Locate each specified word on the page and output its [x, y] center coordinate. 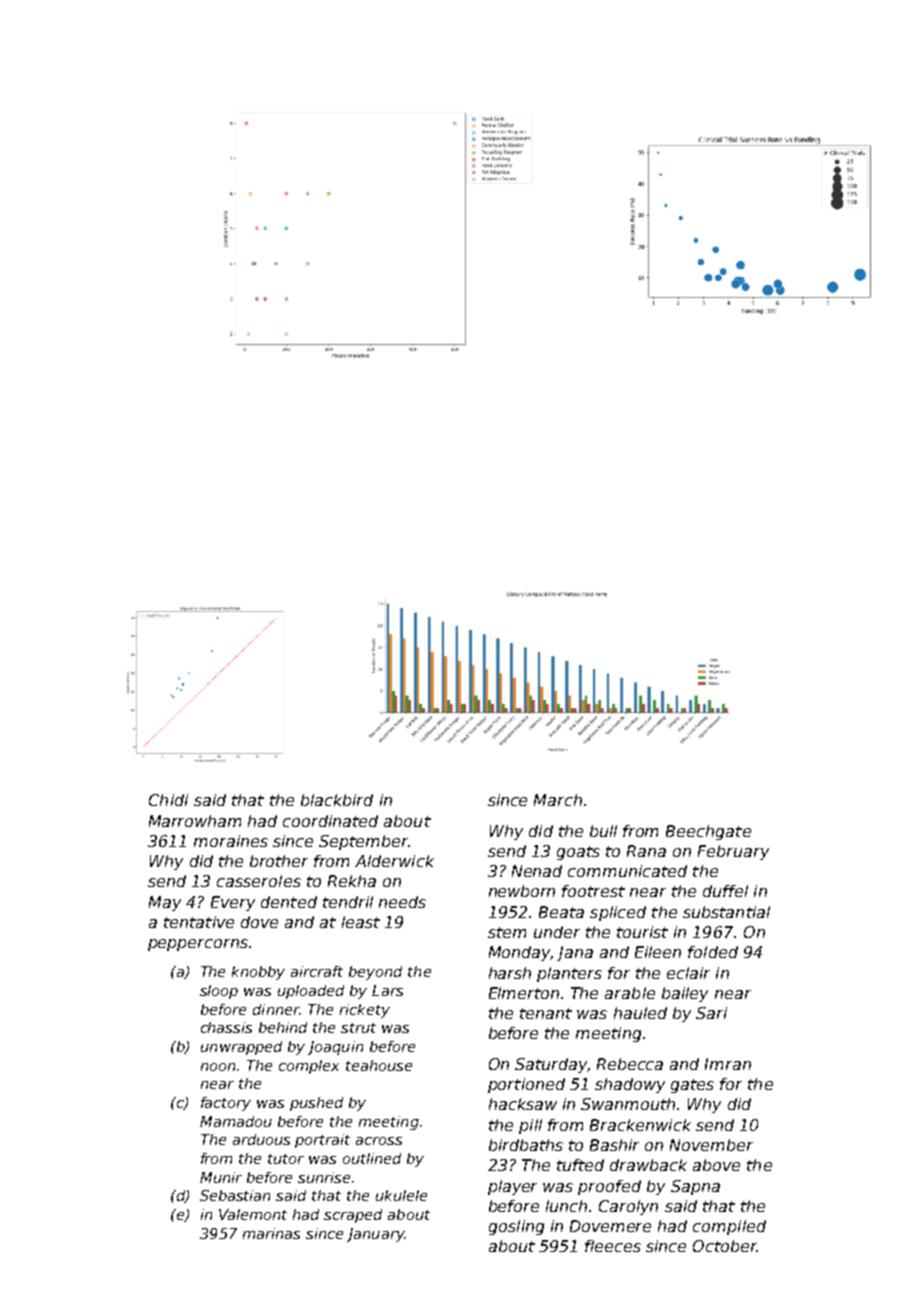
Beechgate [708, 832]
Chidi [168, 800]
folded [713, 952]
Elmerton [524, 993]
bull [603, 831]
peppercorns [198, 945]
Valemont [253, 1214]
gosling [516, 1227]
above [716, 1165]
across [379, 1141]
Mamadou [236, 1121]
